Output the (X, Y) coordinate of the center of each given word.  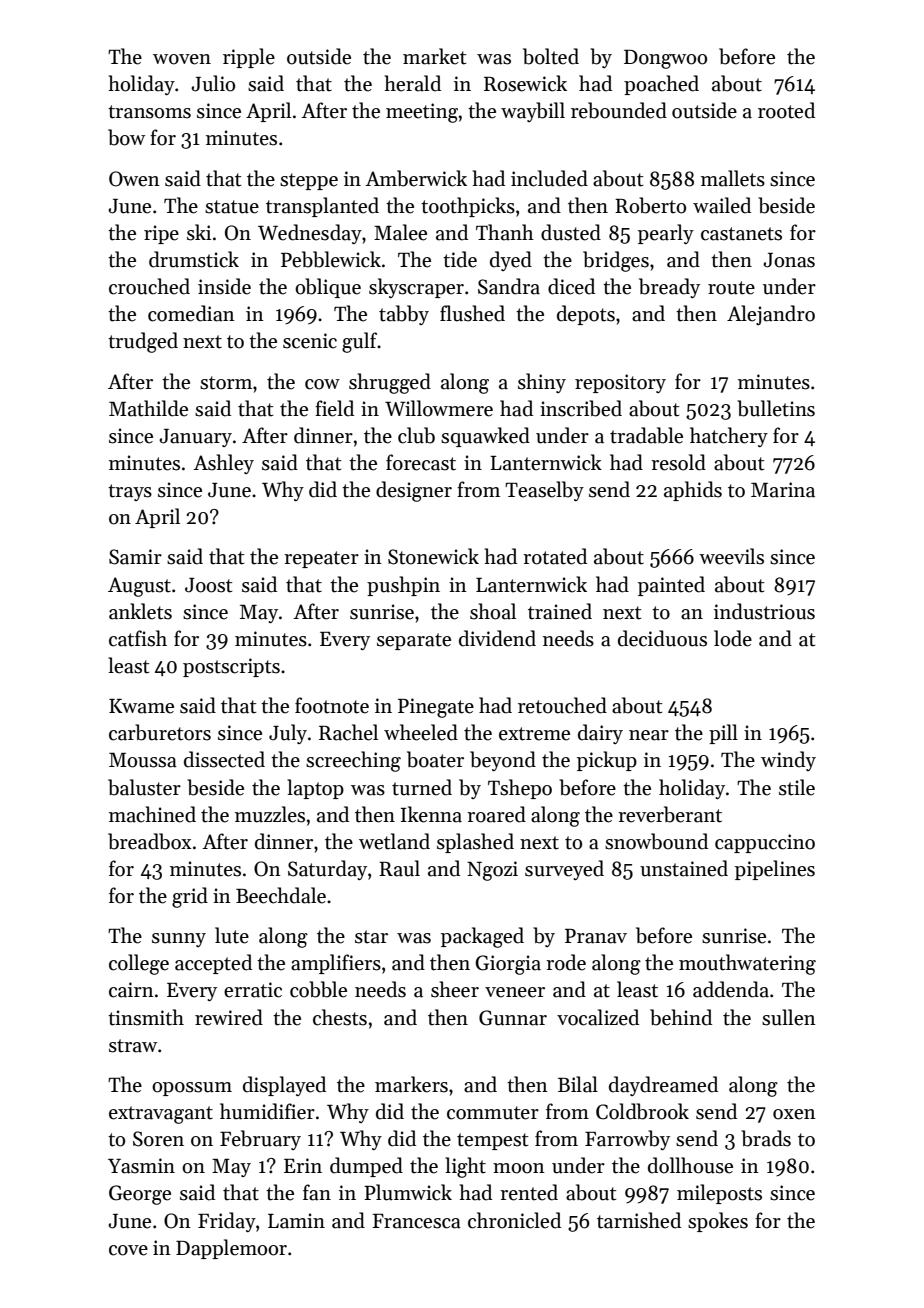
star (371, 937)
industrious (764, 611)
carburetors (160, 732)
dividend (497, 638)
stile (797, 787)
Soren (158, 1139)
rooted (786, 110)
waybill (533, 112)
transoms (149, 112)
